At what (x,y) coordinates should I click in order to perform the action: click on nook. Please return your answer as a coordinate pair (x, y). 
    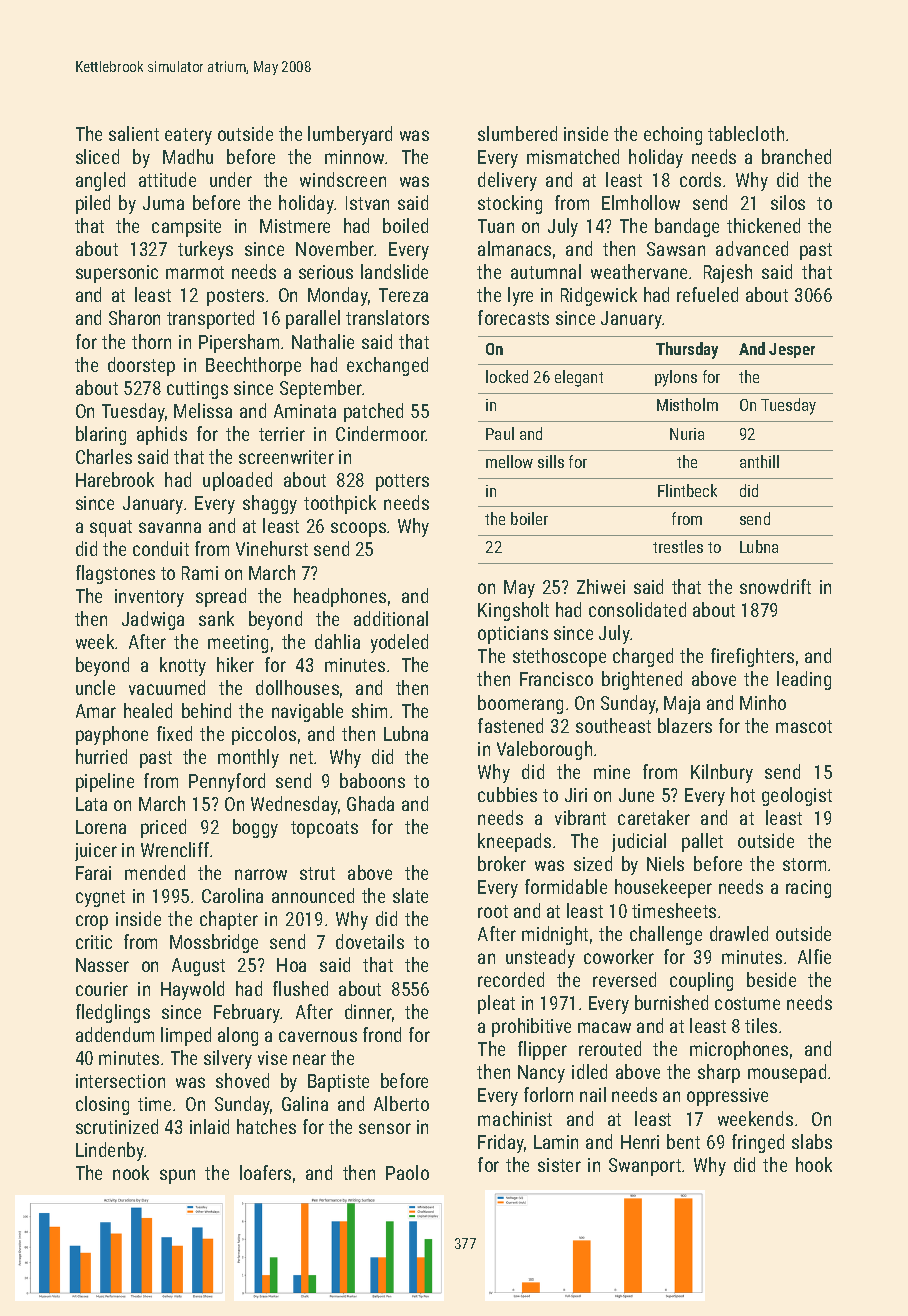
    Looking at the image, I should click on (131, 1172).
